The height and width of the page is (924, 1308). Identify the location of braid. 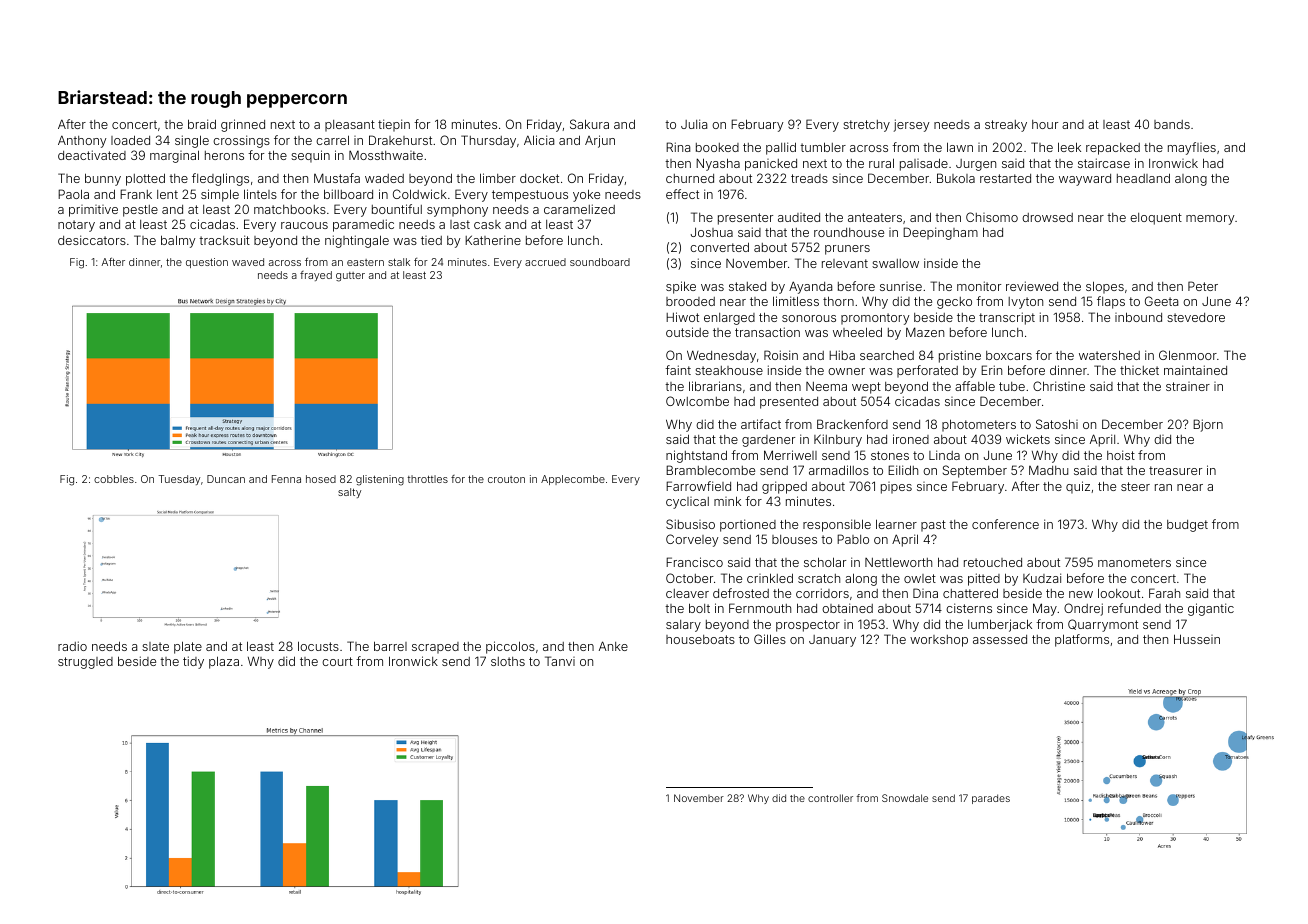
(202, 124).
